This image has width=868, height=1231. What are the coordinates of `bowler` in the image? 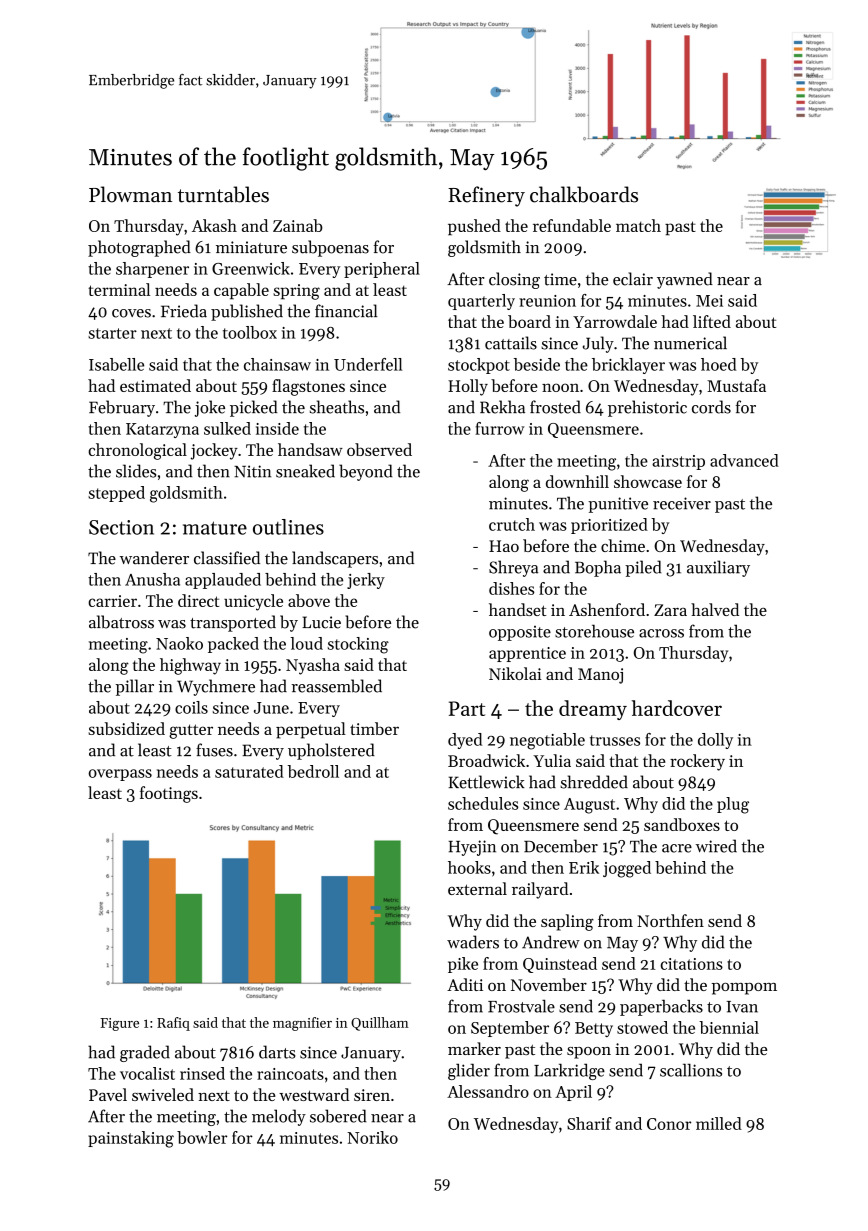 It's located at (202, 1137).
